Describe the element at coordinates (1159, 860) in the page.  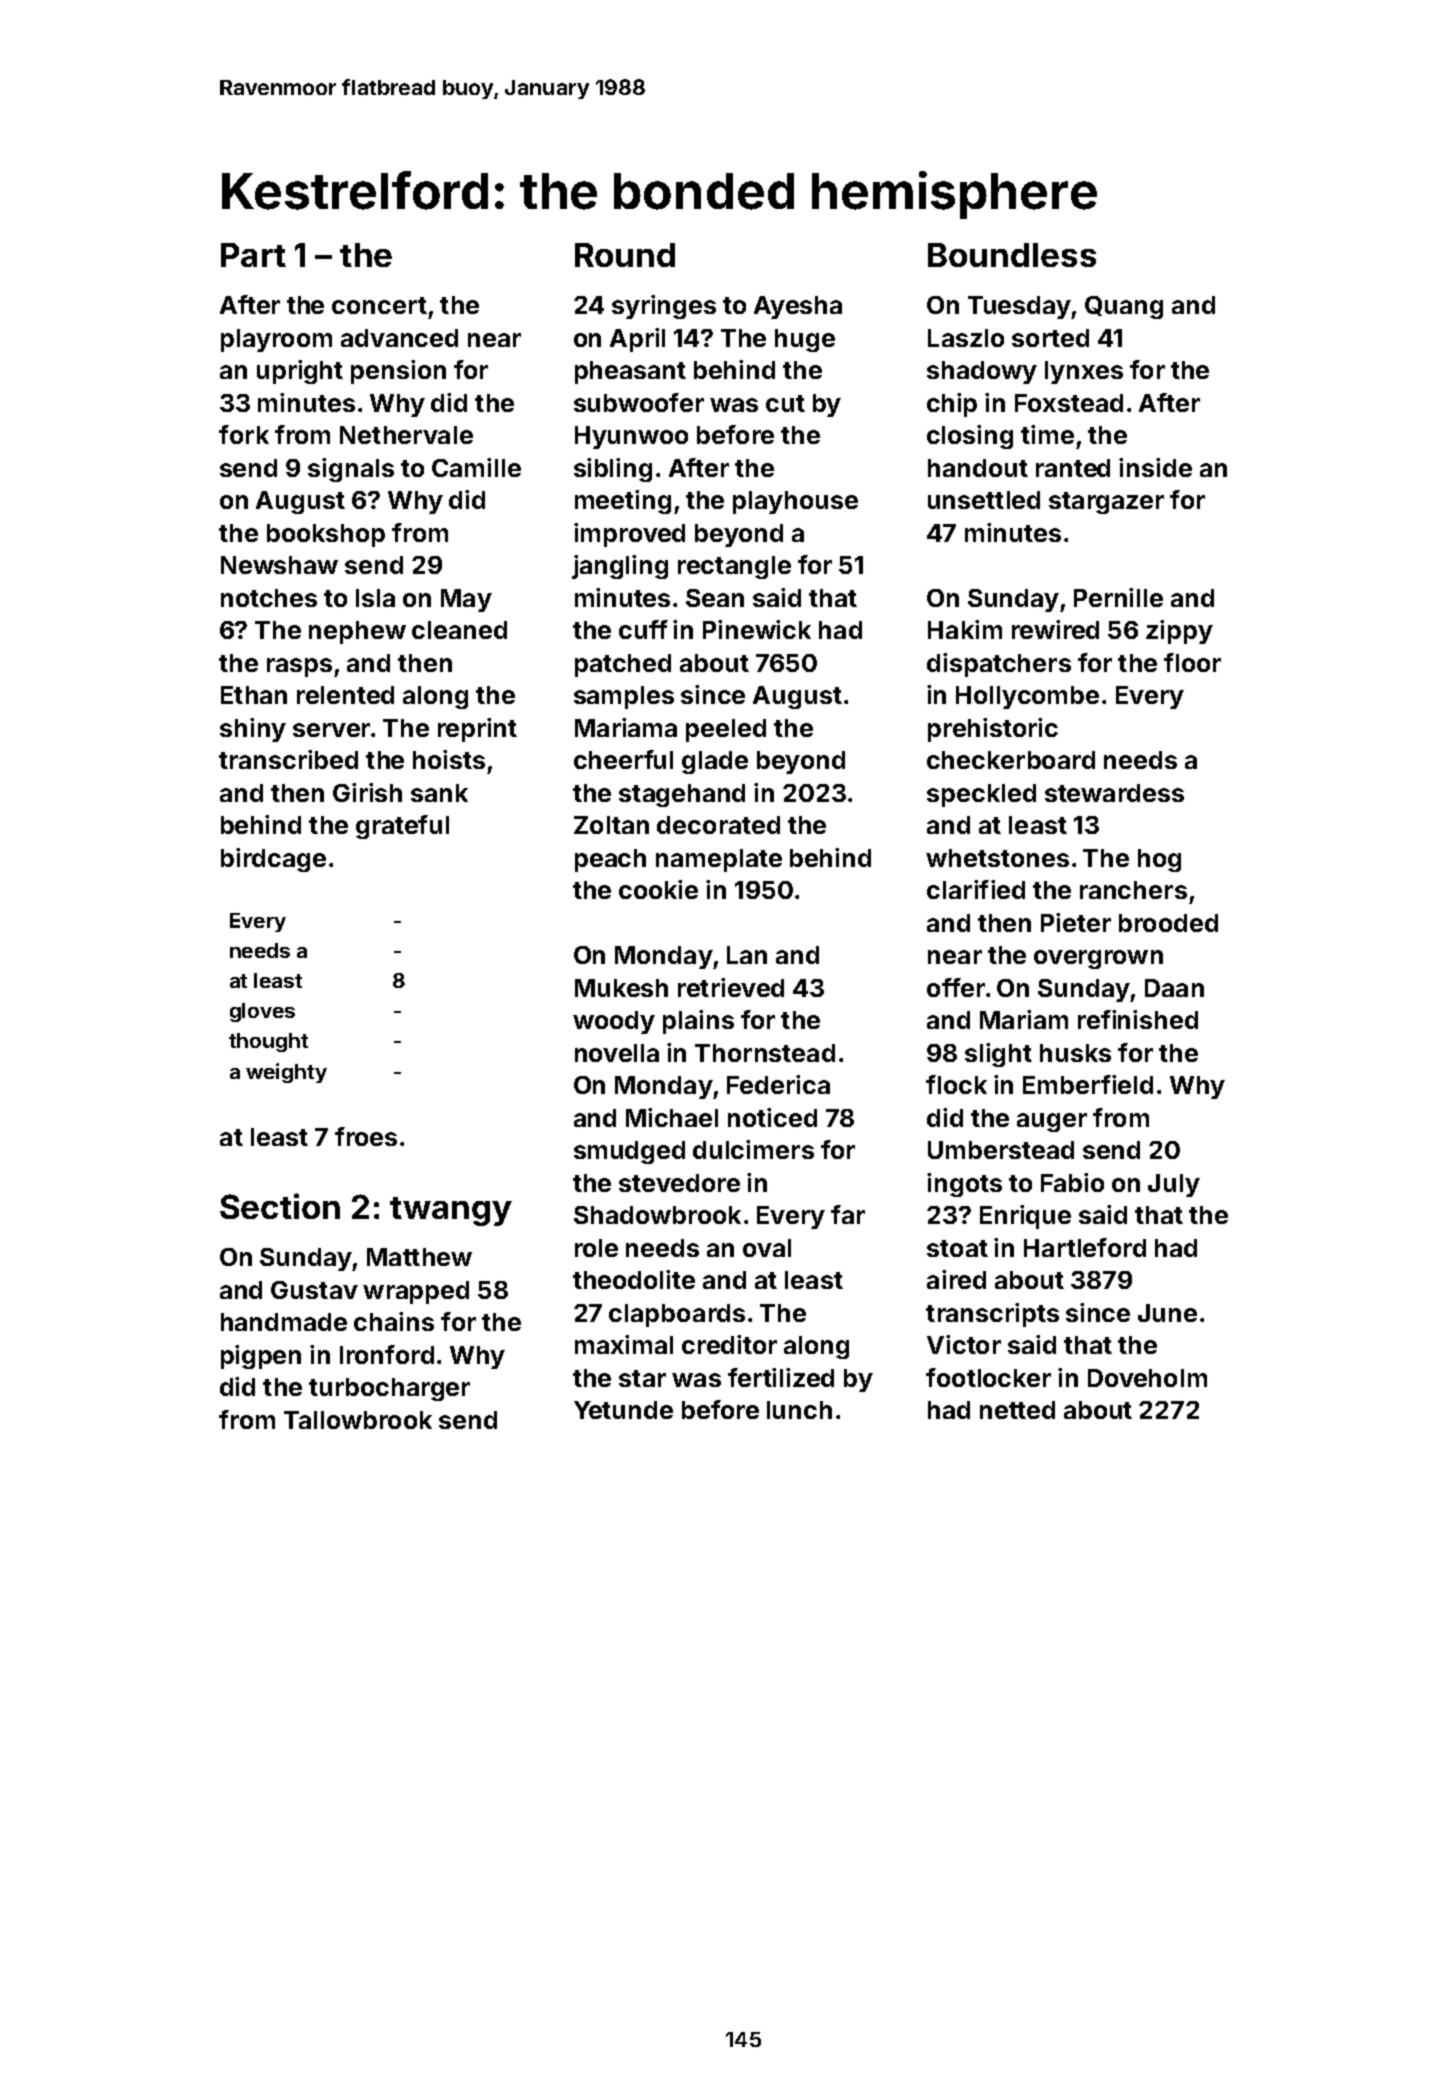
I see `hog` at that location.
